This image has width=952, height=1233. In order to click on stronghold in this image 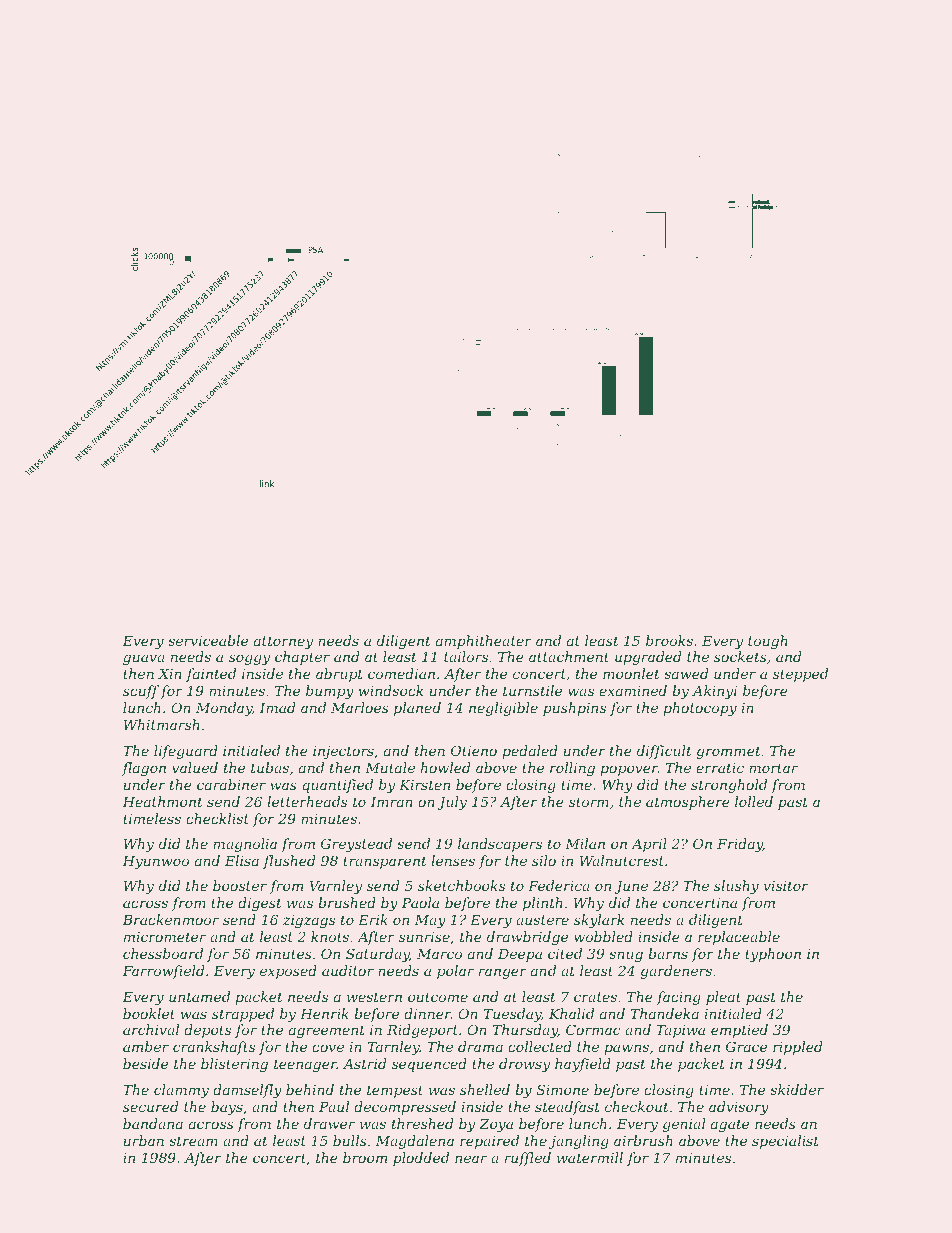, I will do `click(729, 786)`.
